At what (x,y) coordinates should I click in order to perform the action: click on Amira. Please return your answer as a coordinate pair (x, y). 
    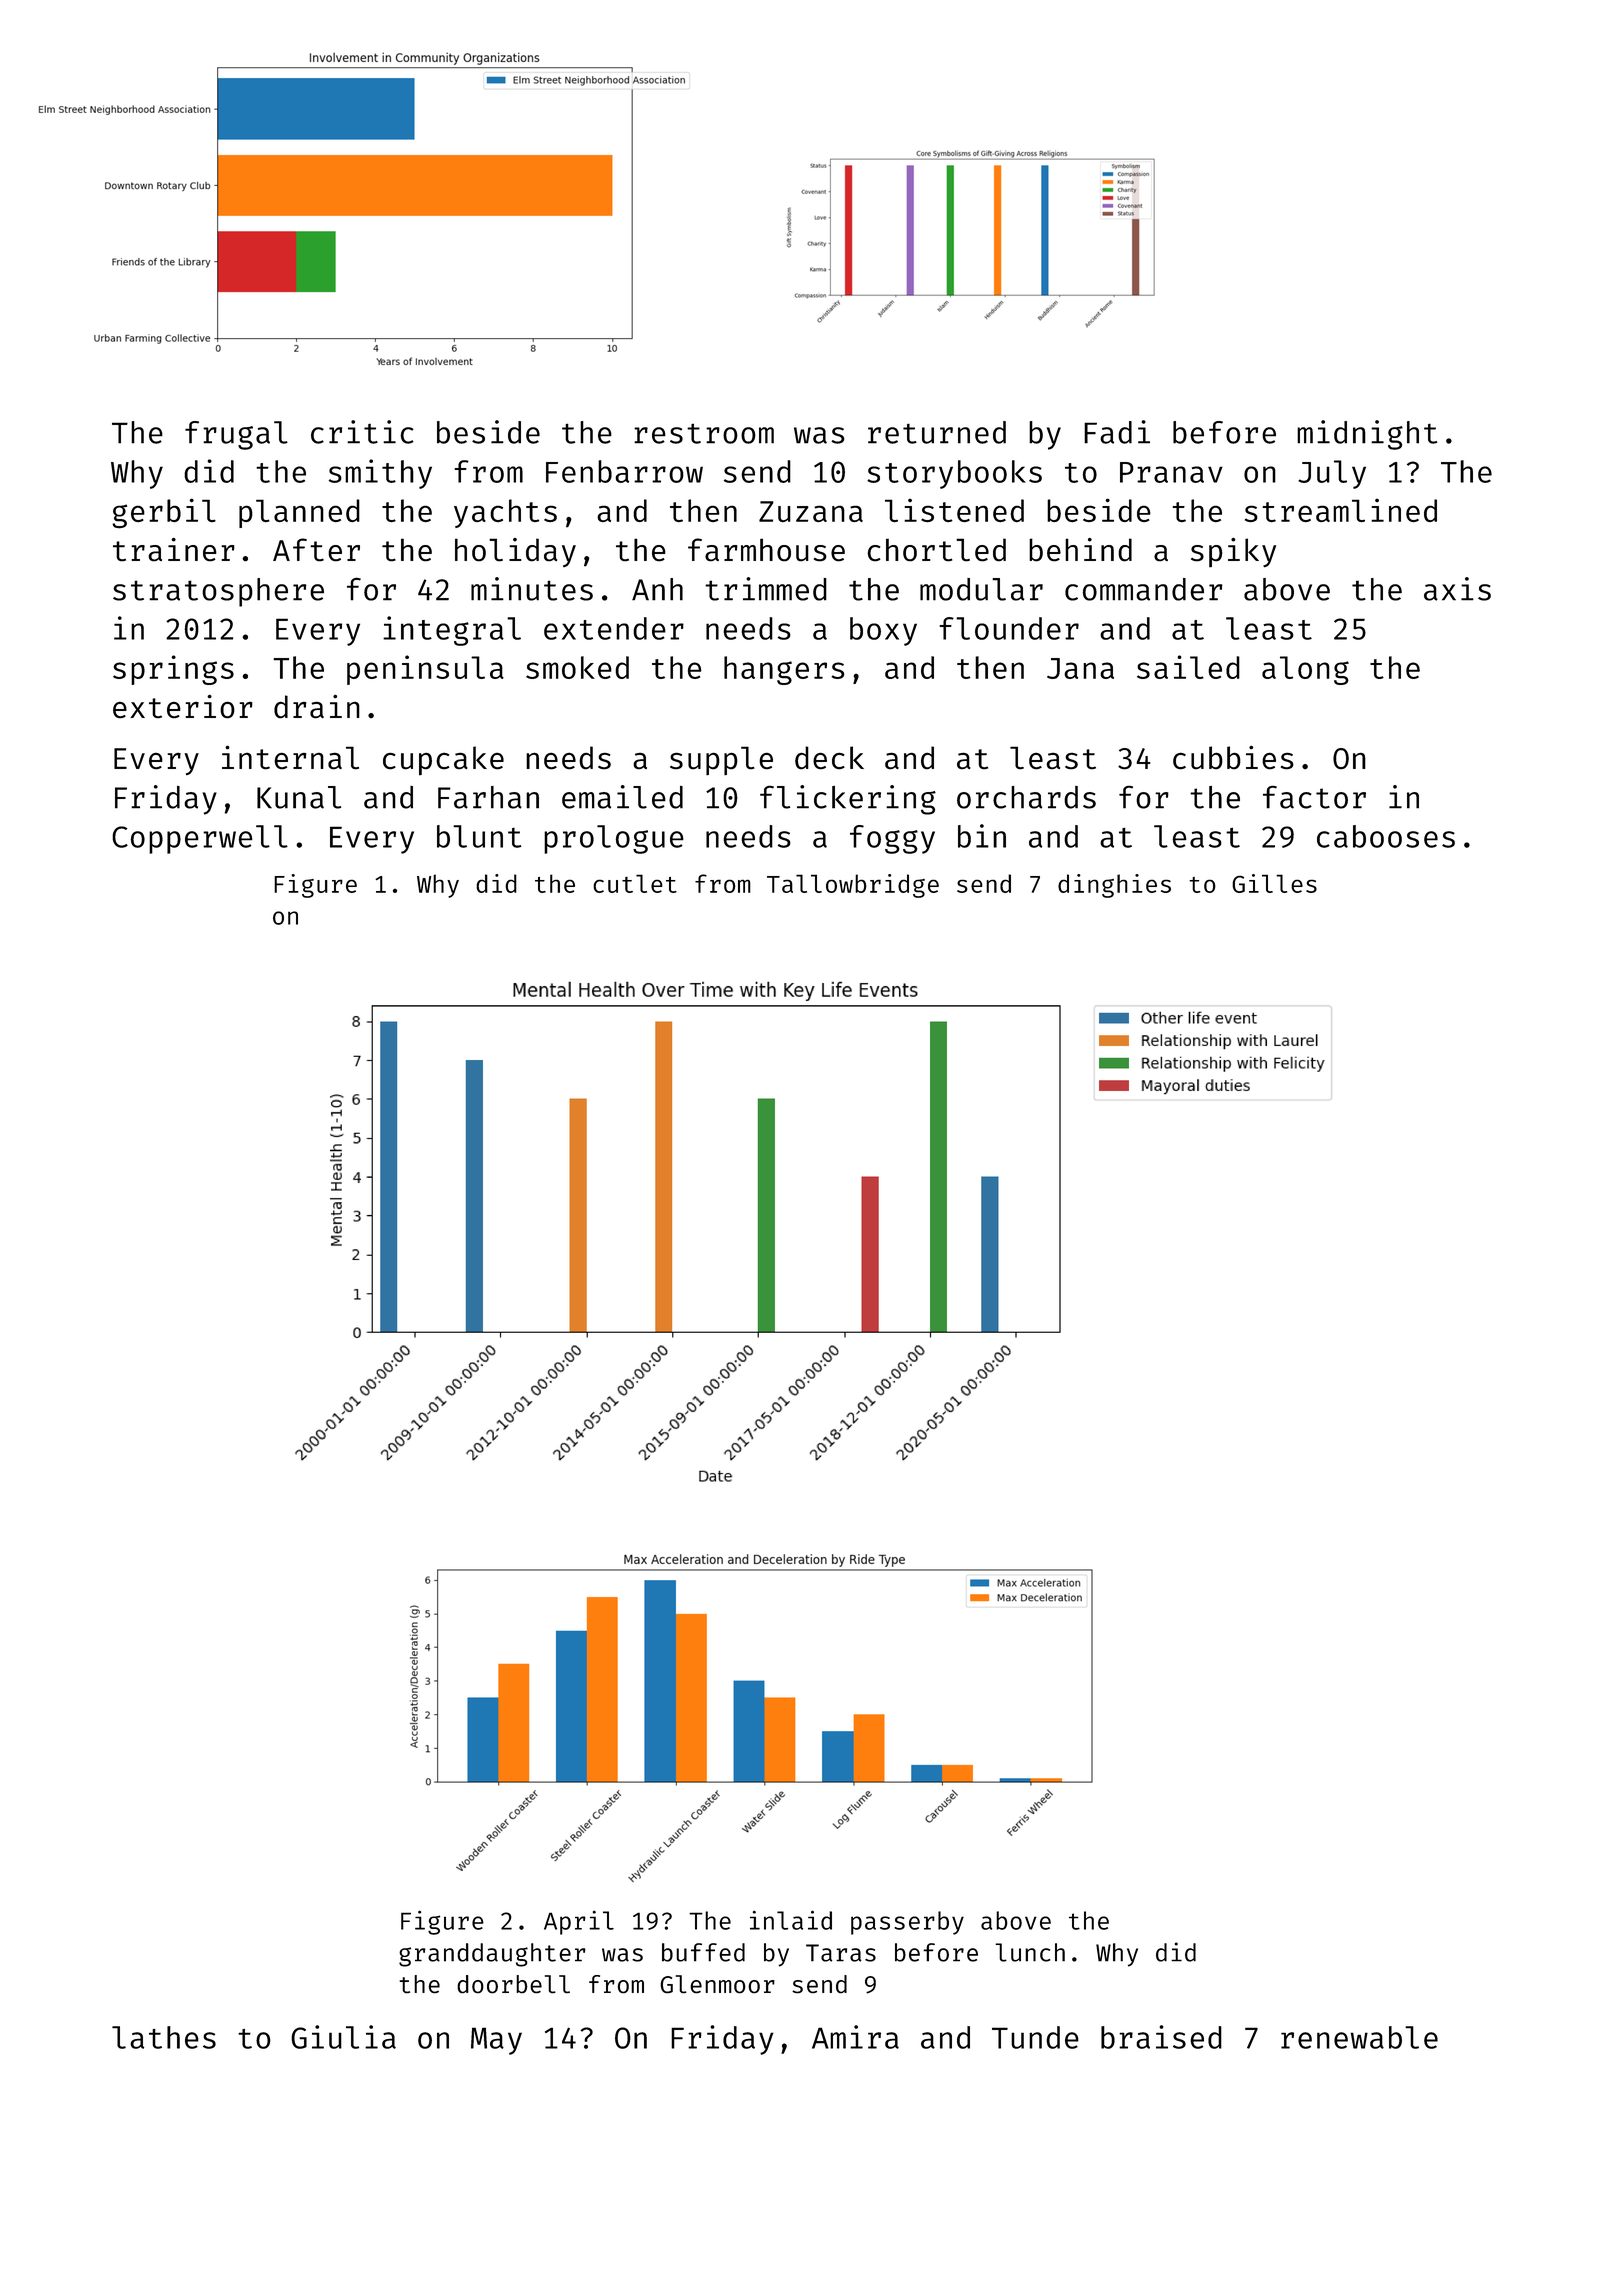
    Looking at the image, I should click on (855, 2037).
